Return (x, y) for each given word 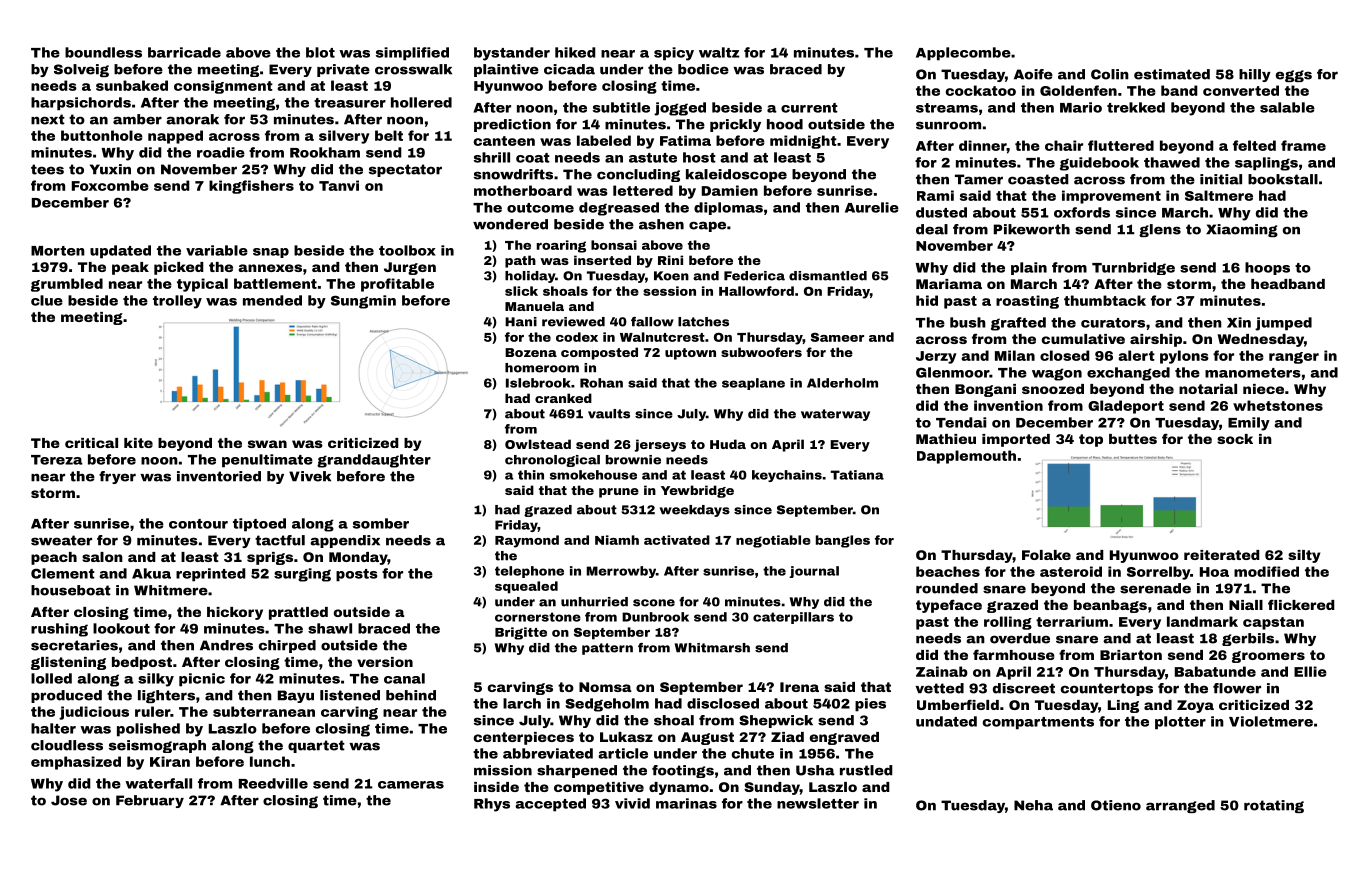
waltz (719, 52)
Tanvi (339, 185)
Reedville (273, 783)
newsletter (818, 803)
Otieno (1116, 805)
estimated (1172, 74)
